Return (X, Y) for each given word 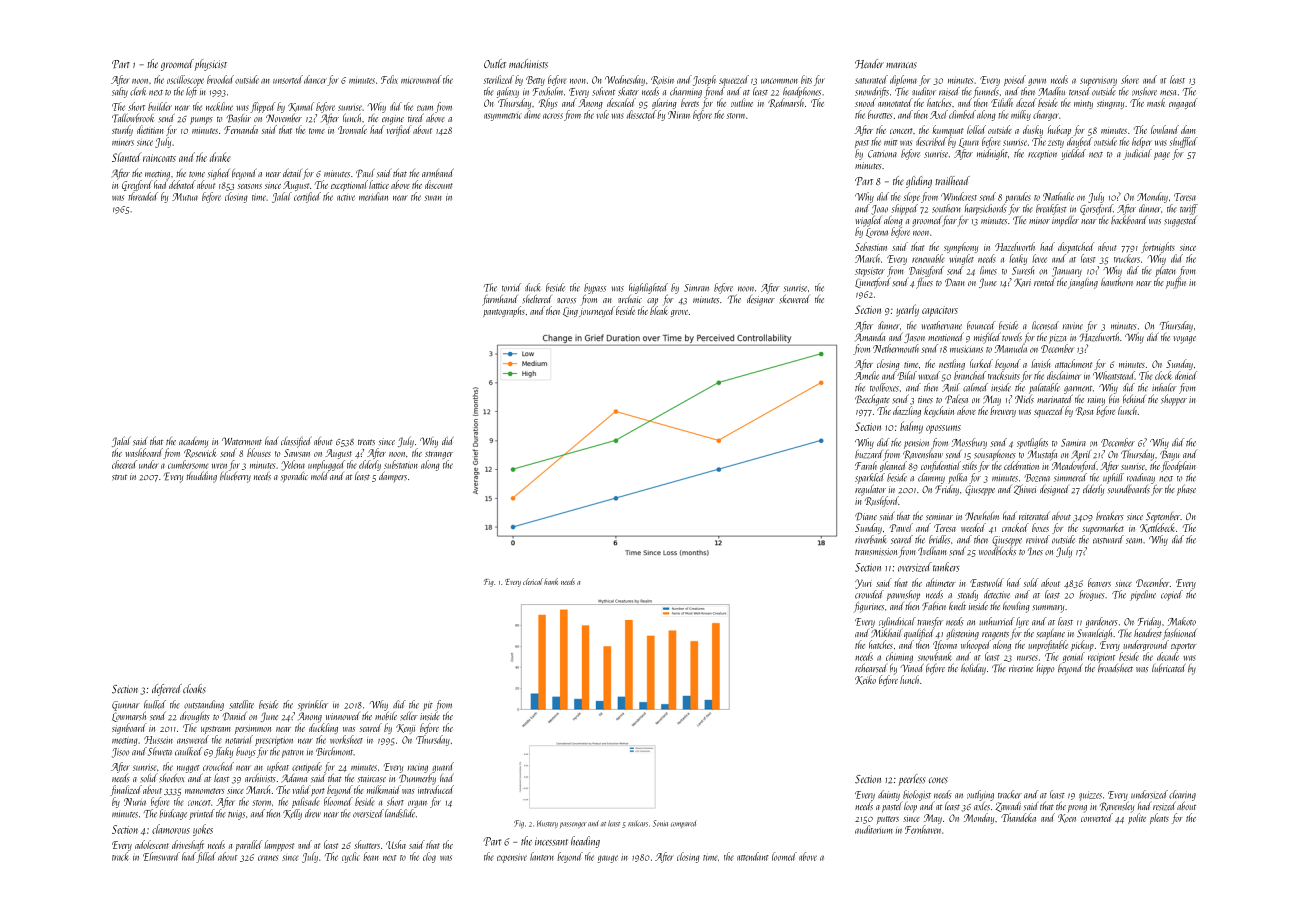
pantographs (504, 311)
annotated (895, 102)
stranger (439, 455)
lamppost (279, 845)
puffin (1176, 283)
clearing (1182, 795)
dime (532, 114)
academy (193, 443)
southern (946, 208)
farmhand (499, 300)
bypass (595, 288)
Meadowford (1074, 466)
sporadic (294, 477)
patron (293, 754)
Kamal (301, 107)
